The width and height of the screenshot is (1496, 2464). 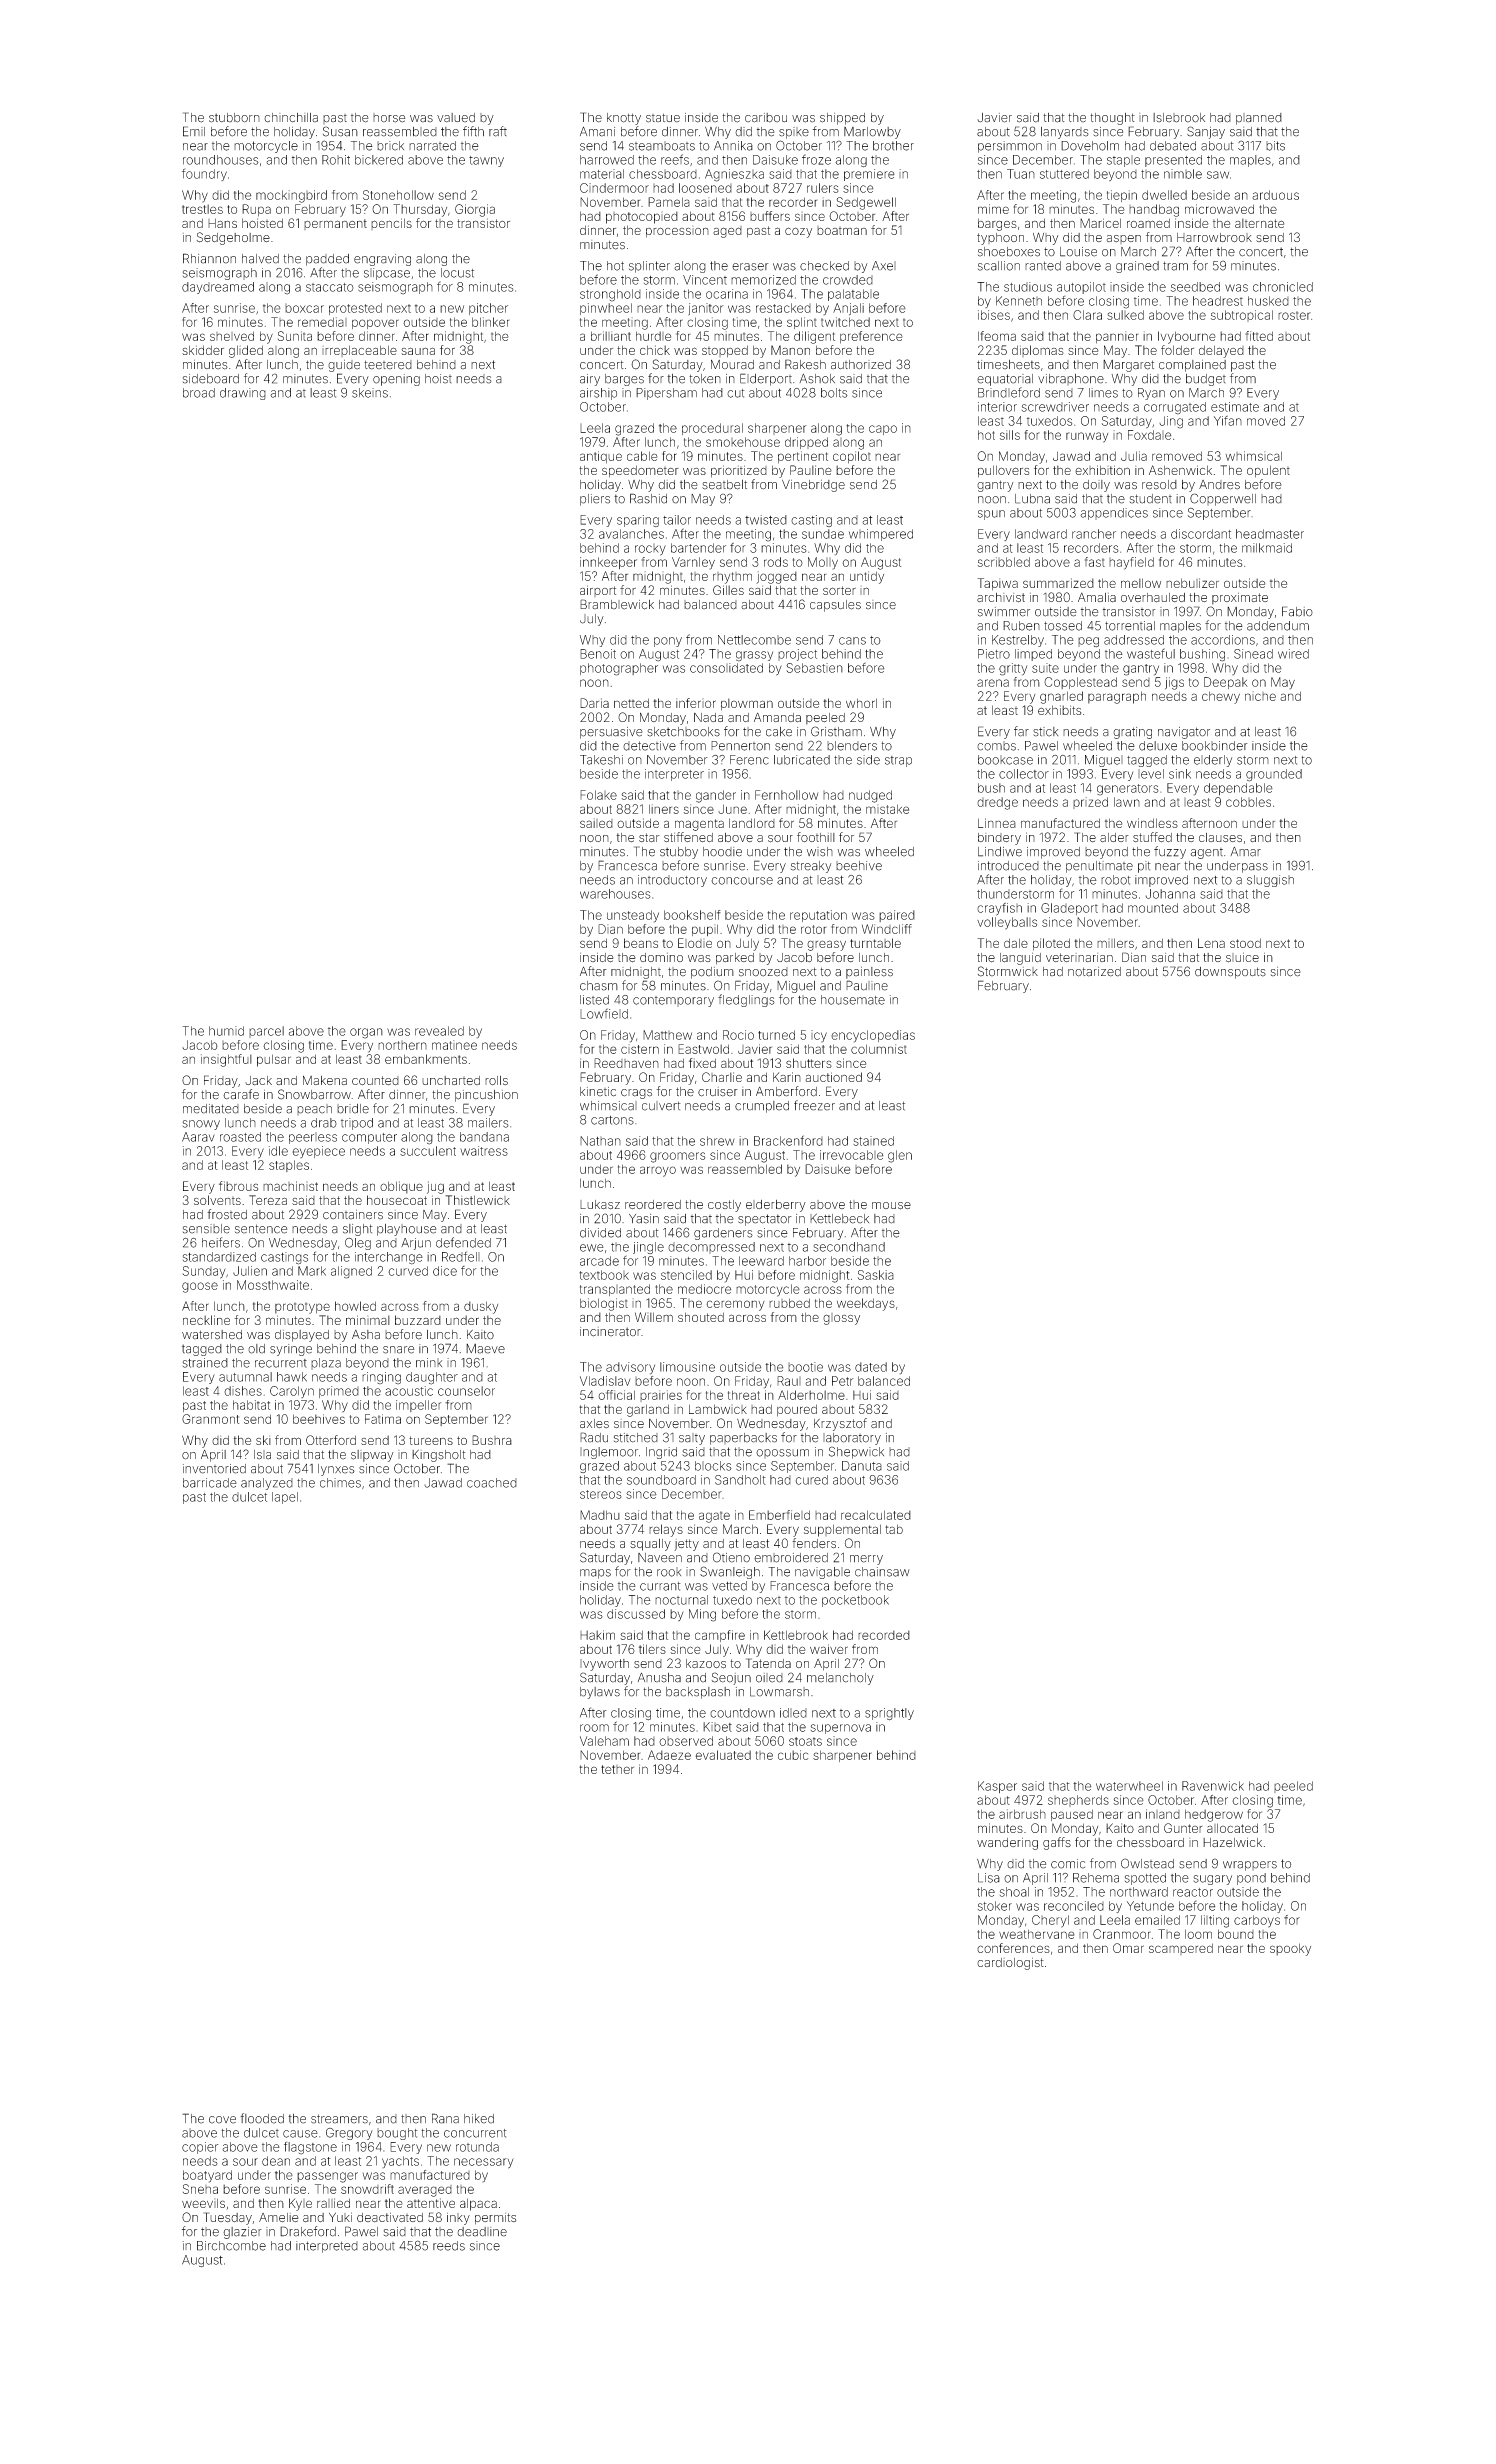 What do you see at coordinates (891, 1206) in the screenshot?
I see `mouse` at bounding box center [891, 1206].
